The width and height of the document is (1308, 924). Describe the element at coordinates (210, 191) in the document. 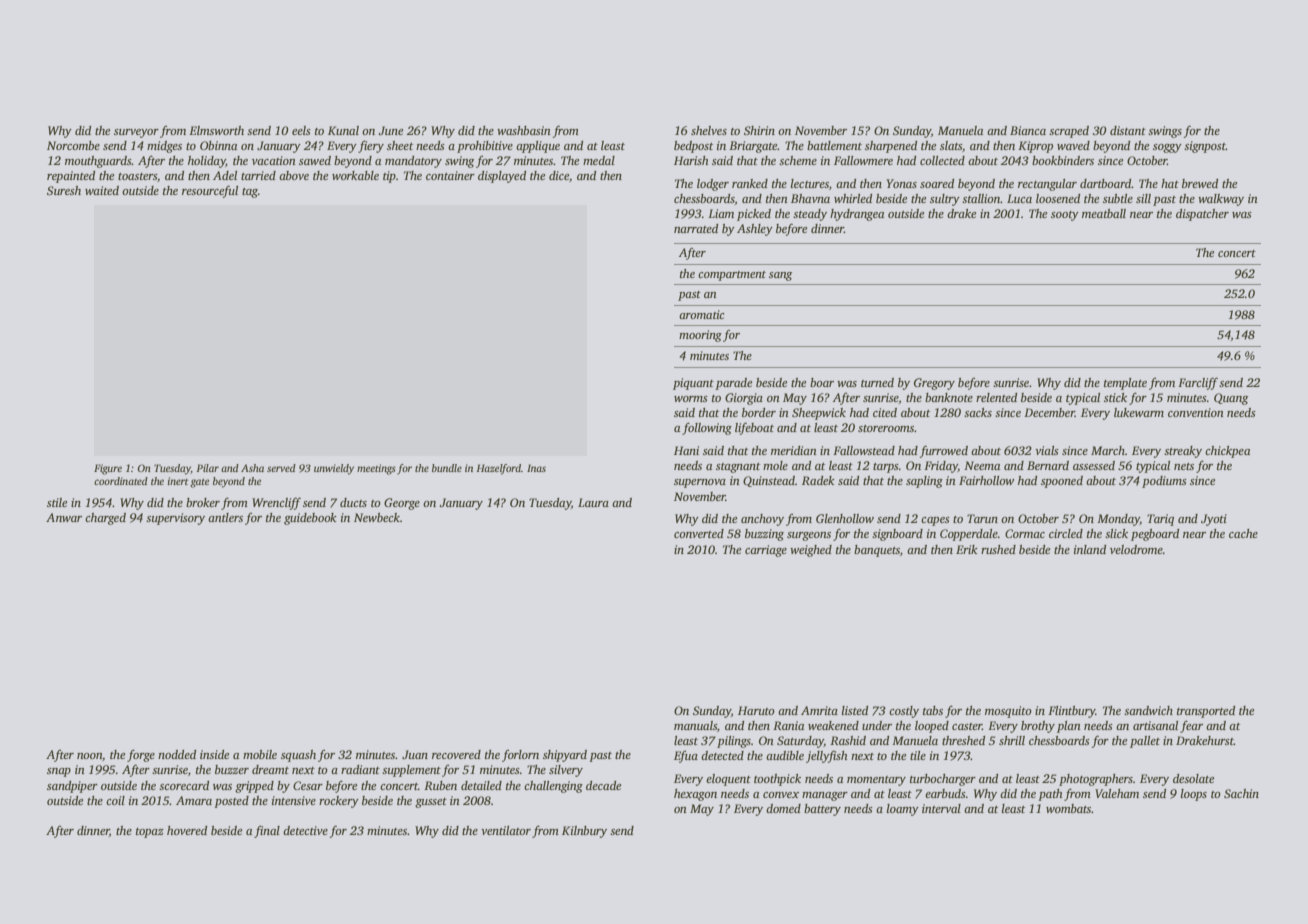

I see `resourceful` at that location.
